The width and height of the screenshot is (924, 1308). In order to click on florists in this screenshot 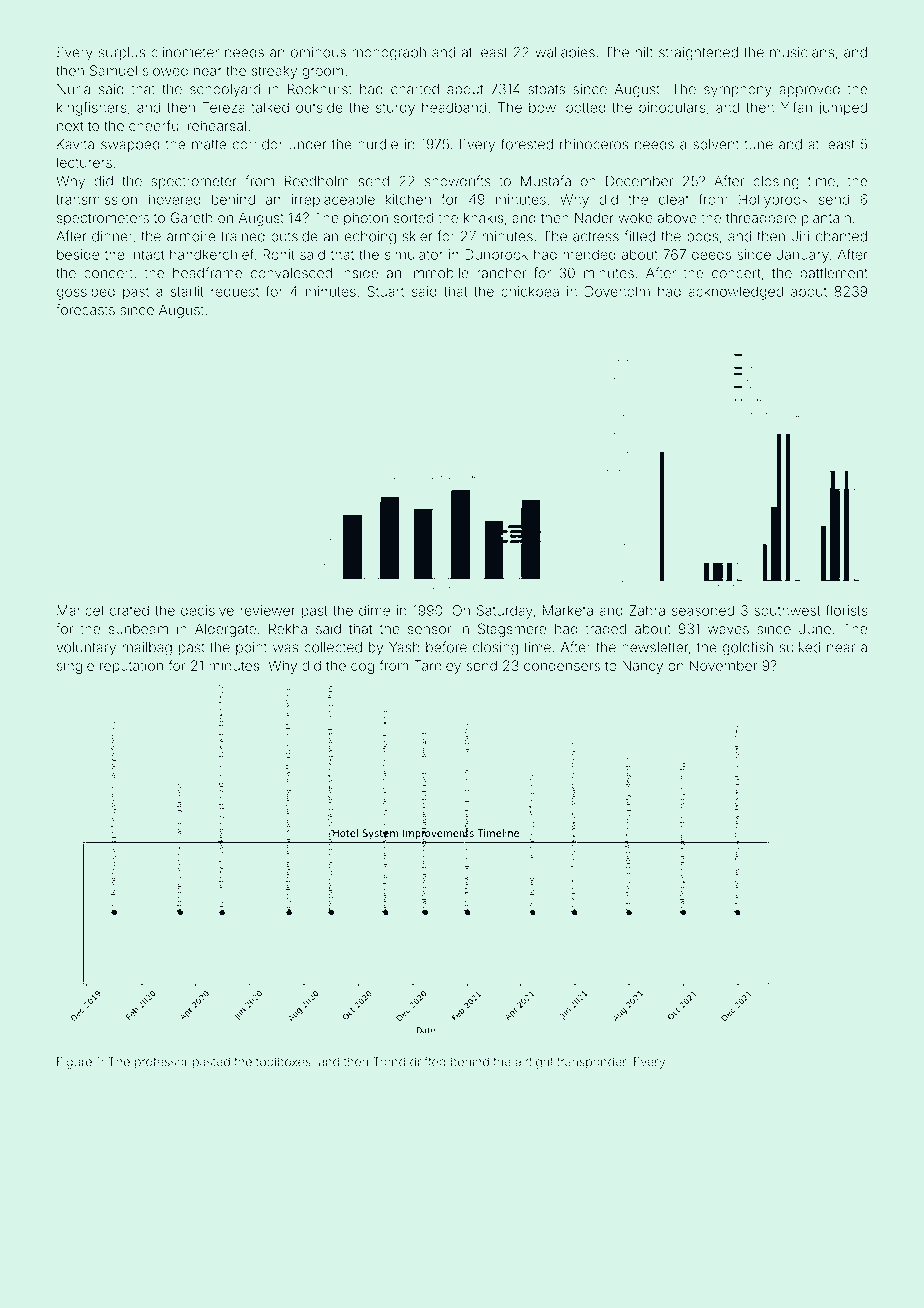, I will do `click(847, 610)`.
